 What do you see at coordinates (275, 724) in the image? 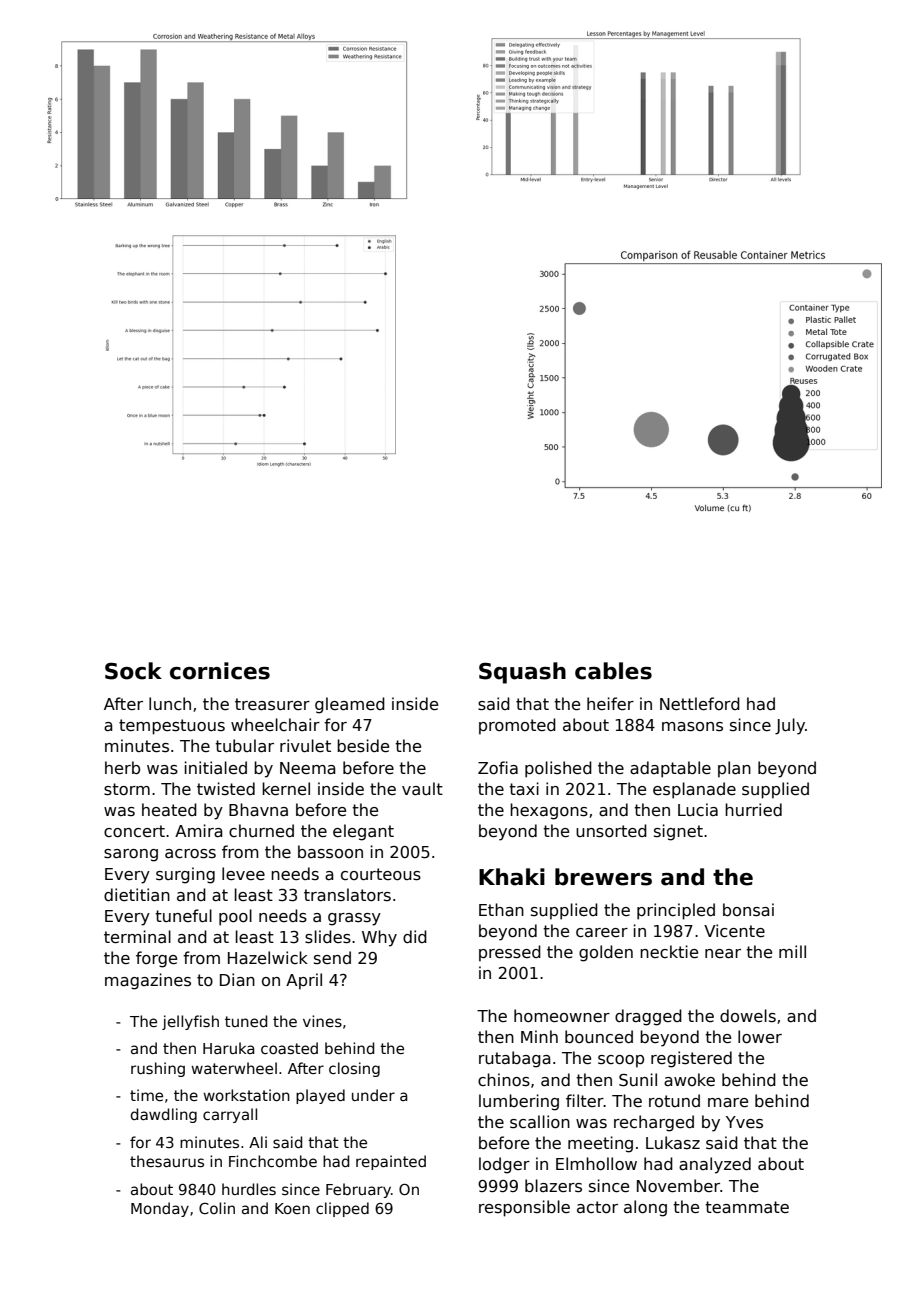
I see `wheelchair` at bounding box center [275, 724].
